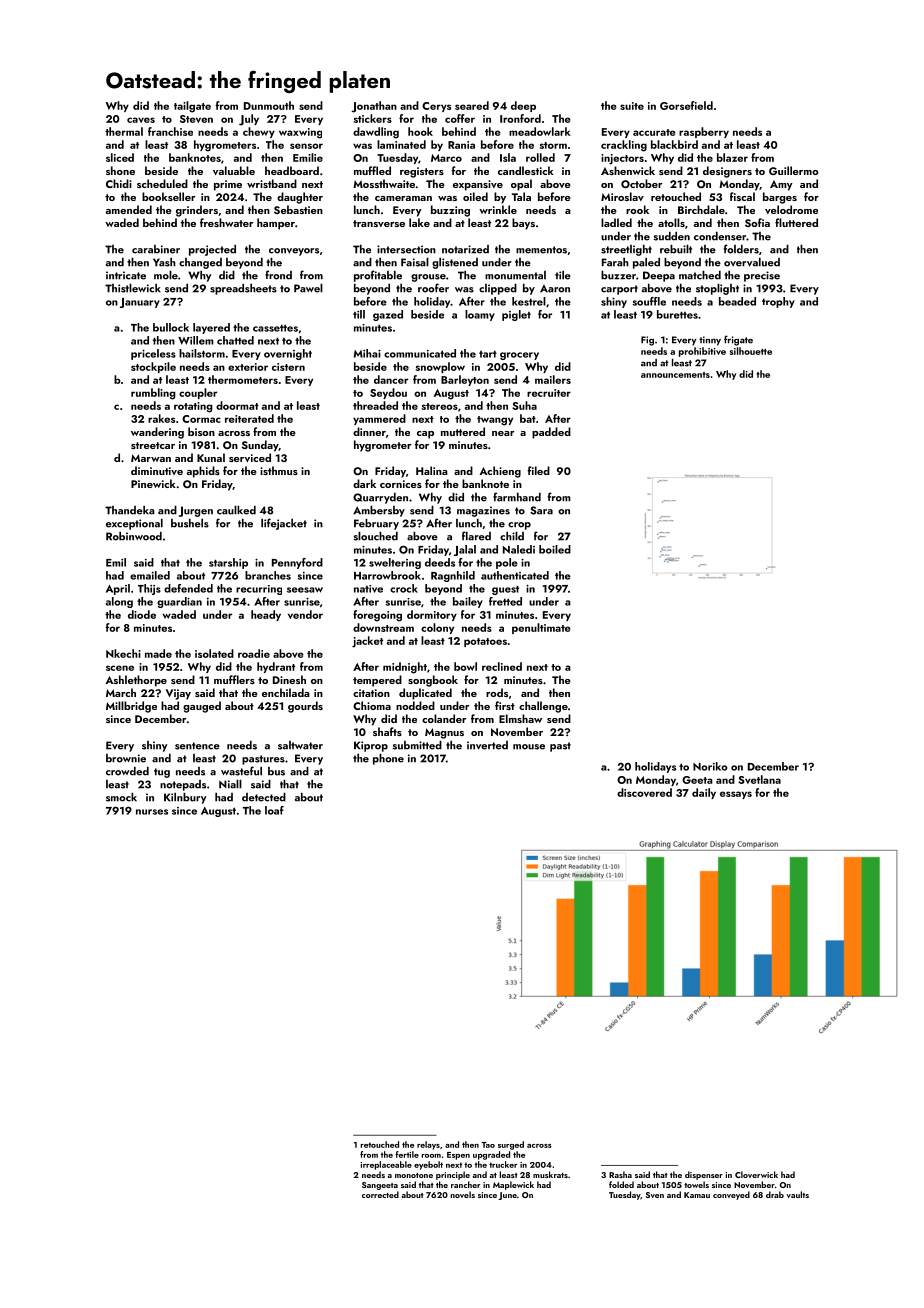 This screenshot has width=924, height=1308. What do you see at coordinates (386, 1165) in the screenshot?
I see `irreplaceable` at bounding box center [386, 1165].
